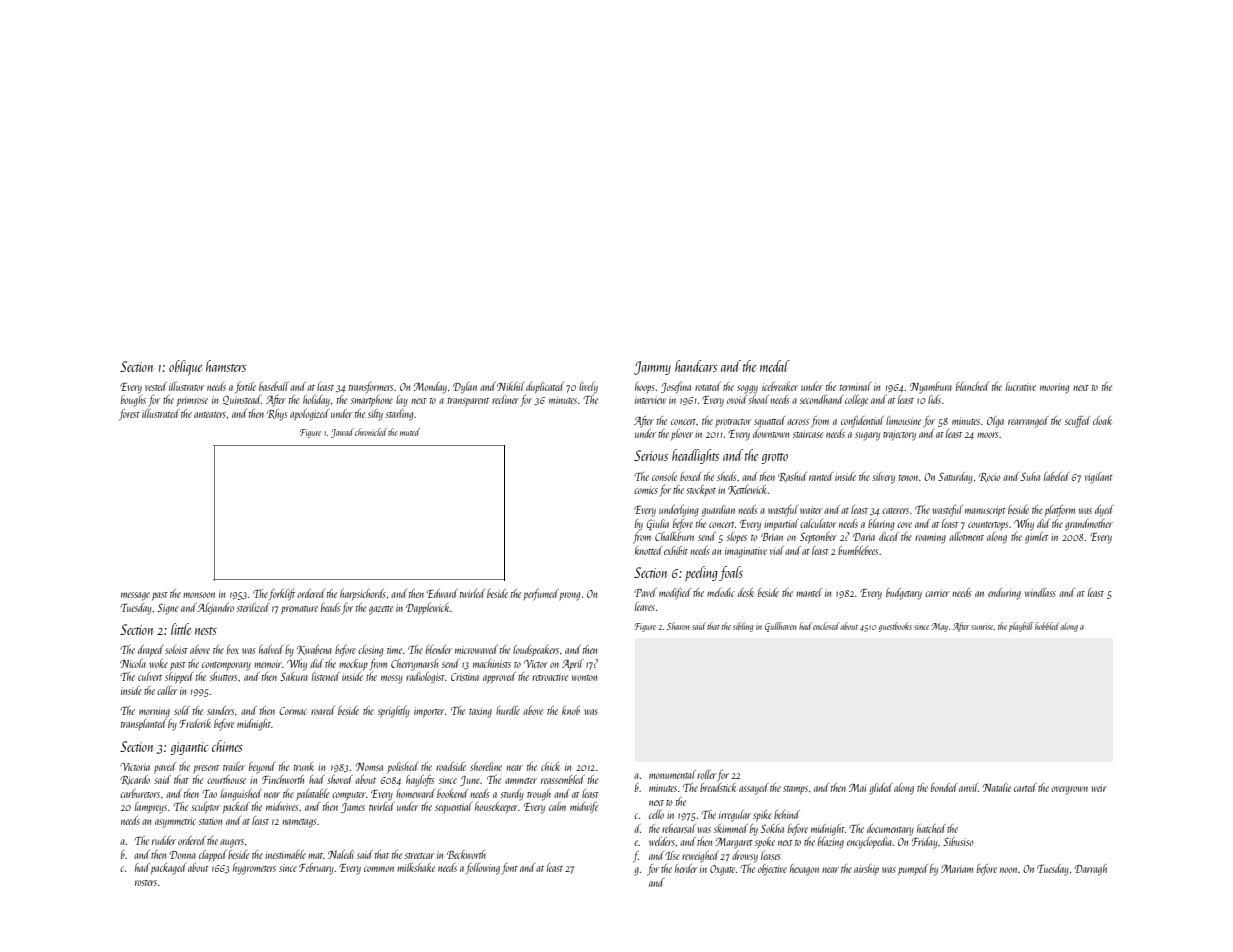 Image resolution: width=1233 pixels, height=952 pixels. I want to click on comics, so click(646, 490).
